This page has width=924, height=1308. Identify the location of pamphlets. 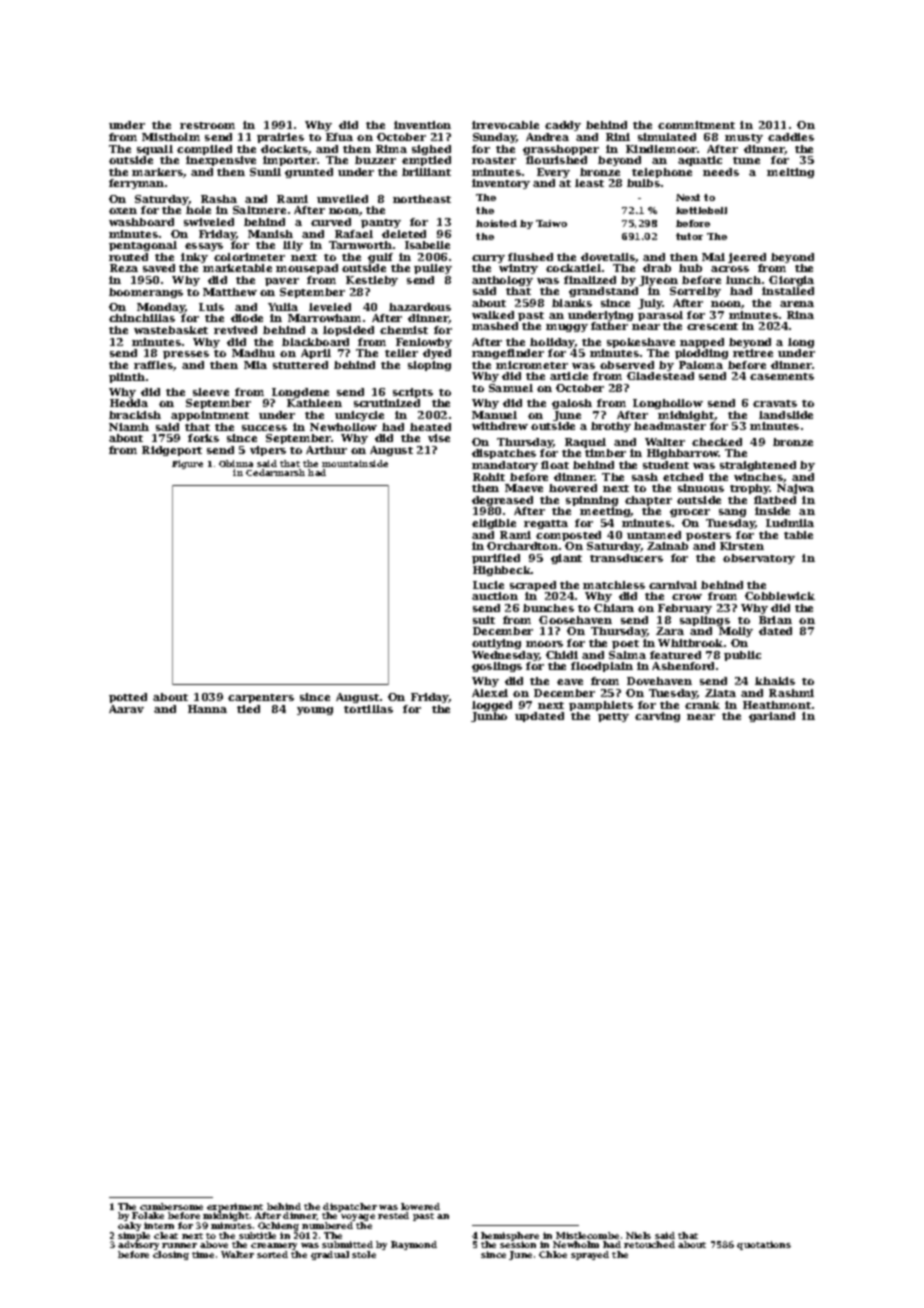
(601, 706).
